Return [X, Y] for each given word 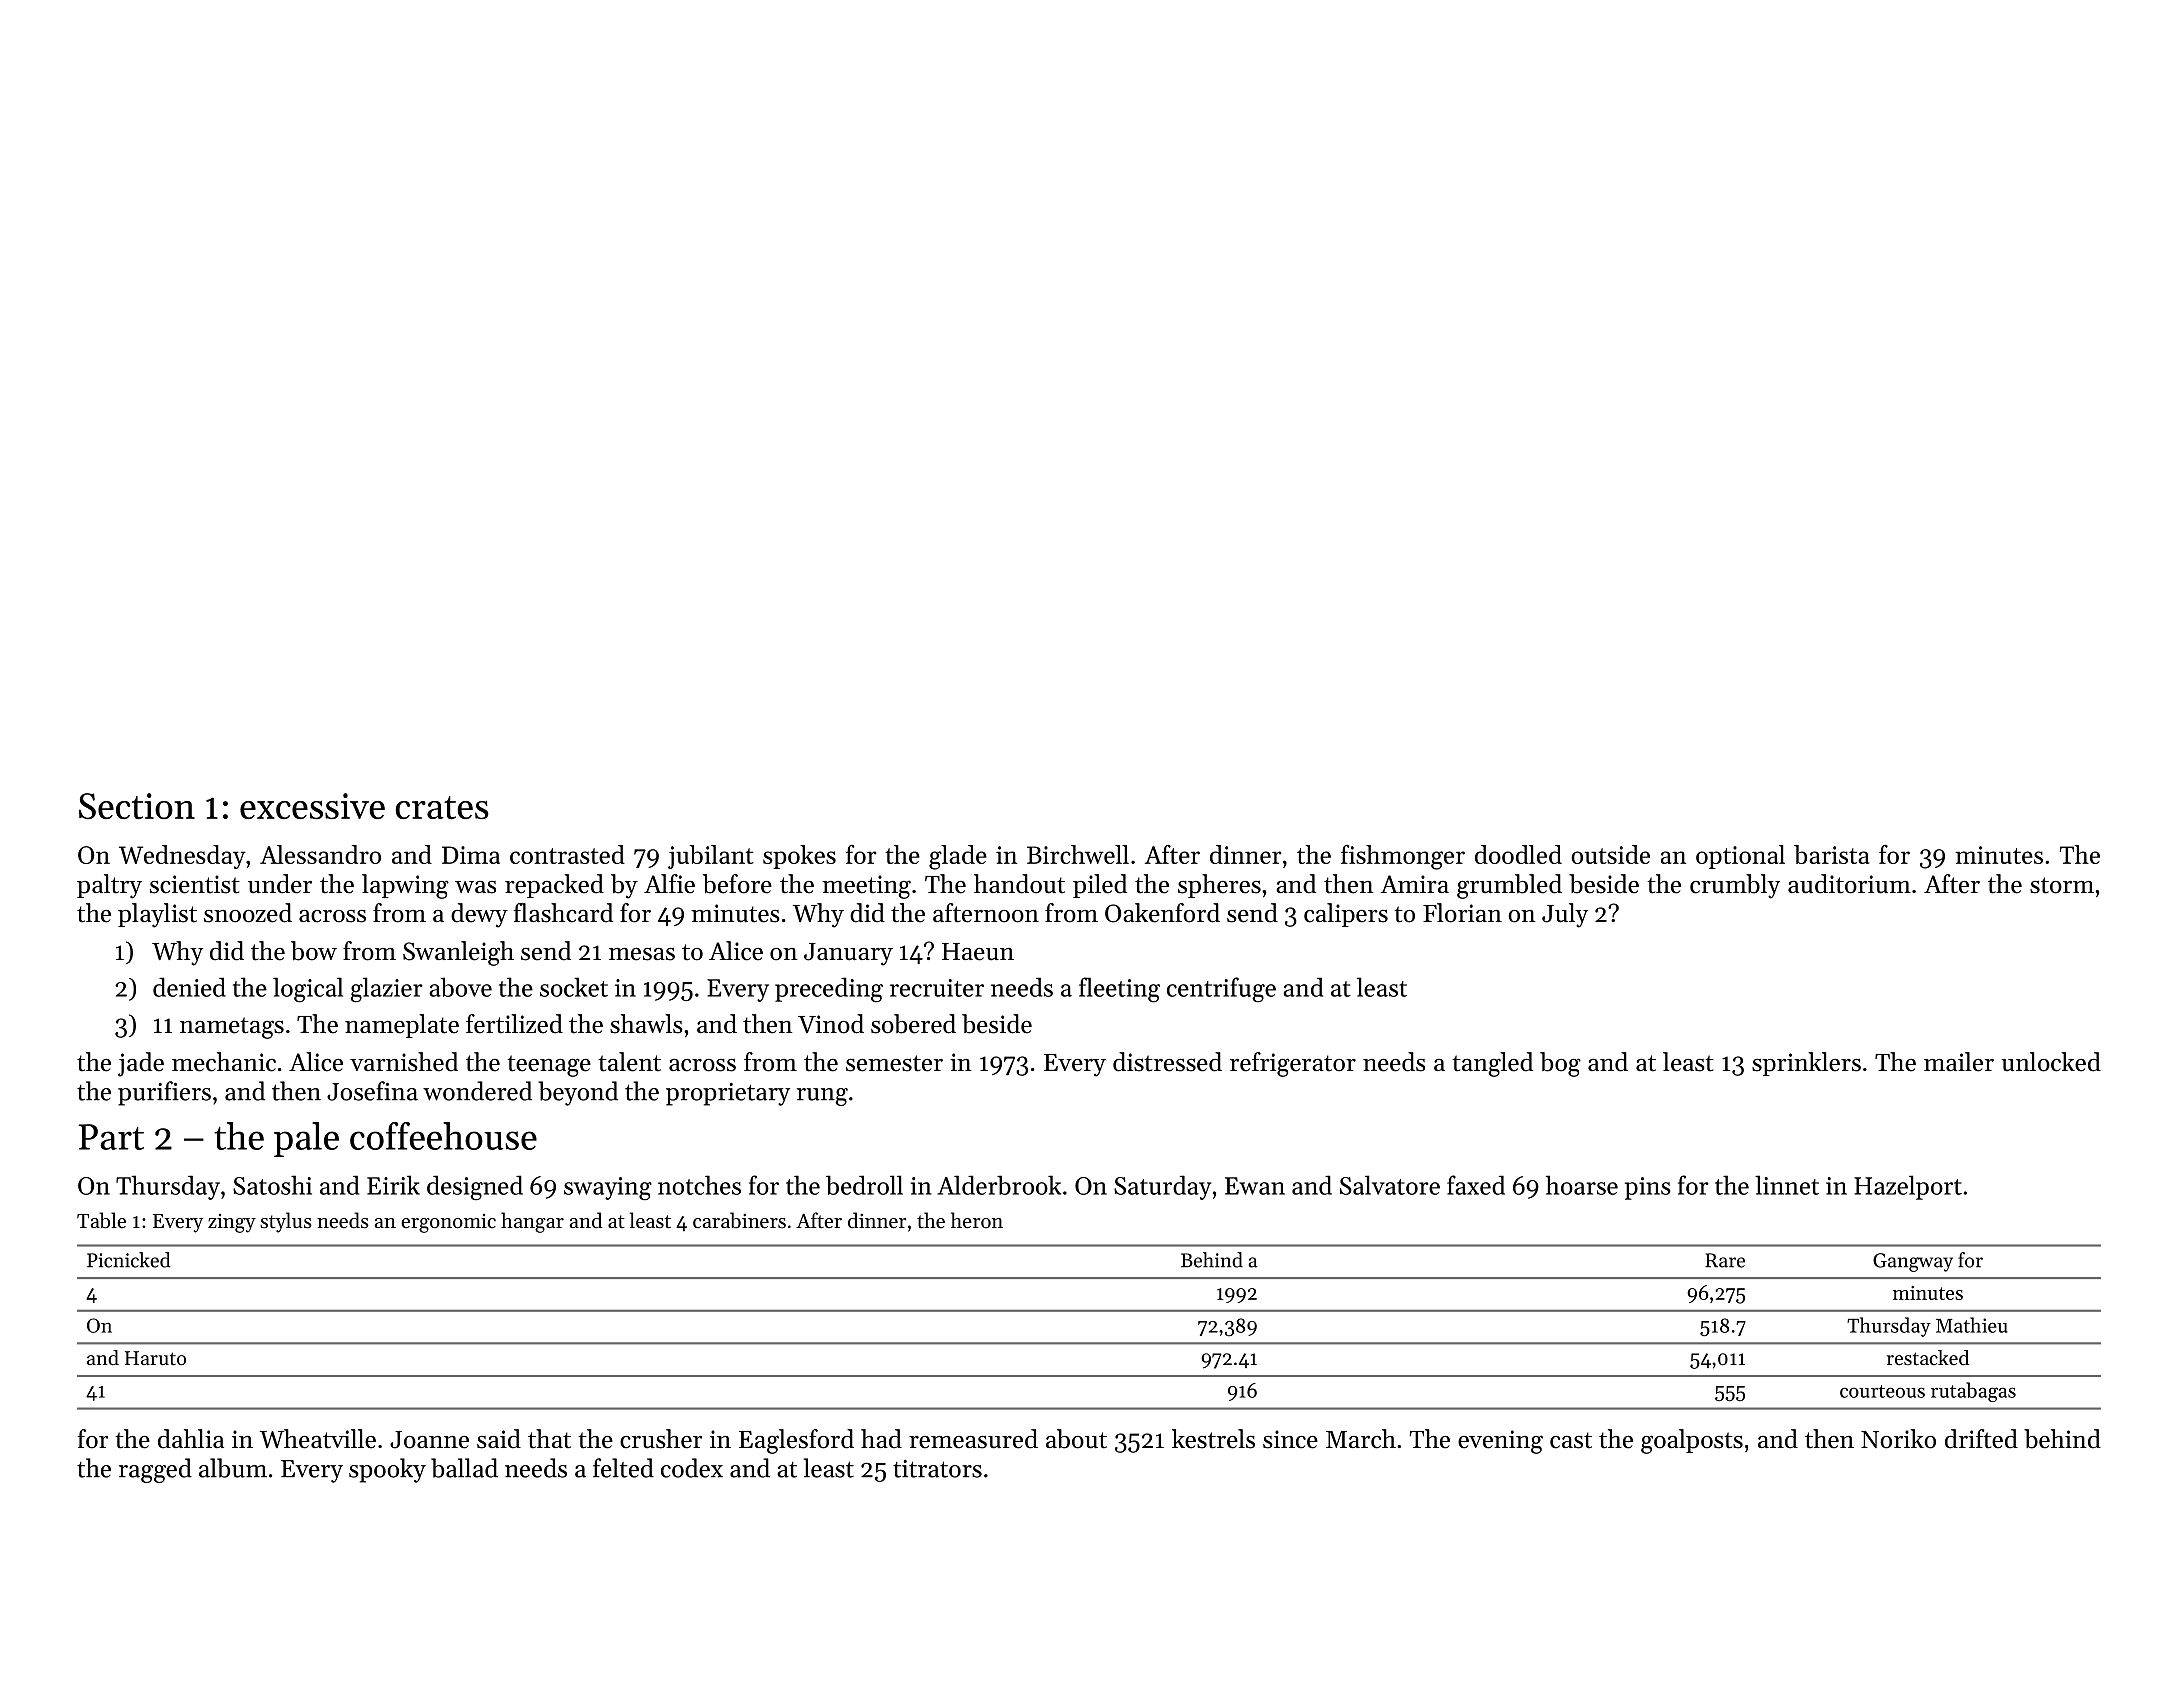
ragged [155, 1470]
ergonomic [448, 1223]
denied [189, 987]
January [848, 954]
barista [1831, 854]
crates [442, 808]
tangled [1492, 1064]
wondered [477, 1091]
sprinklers [1806, 1064]
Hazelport [1908, 1187]
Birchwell [1078, 854]
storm [2062, 885]
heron [977, 1220]
